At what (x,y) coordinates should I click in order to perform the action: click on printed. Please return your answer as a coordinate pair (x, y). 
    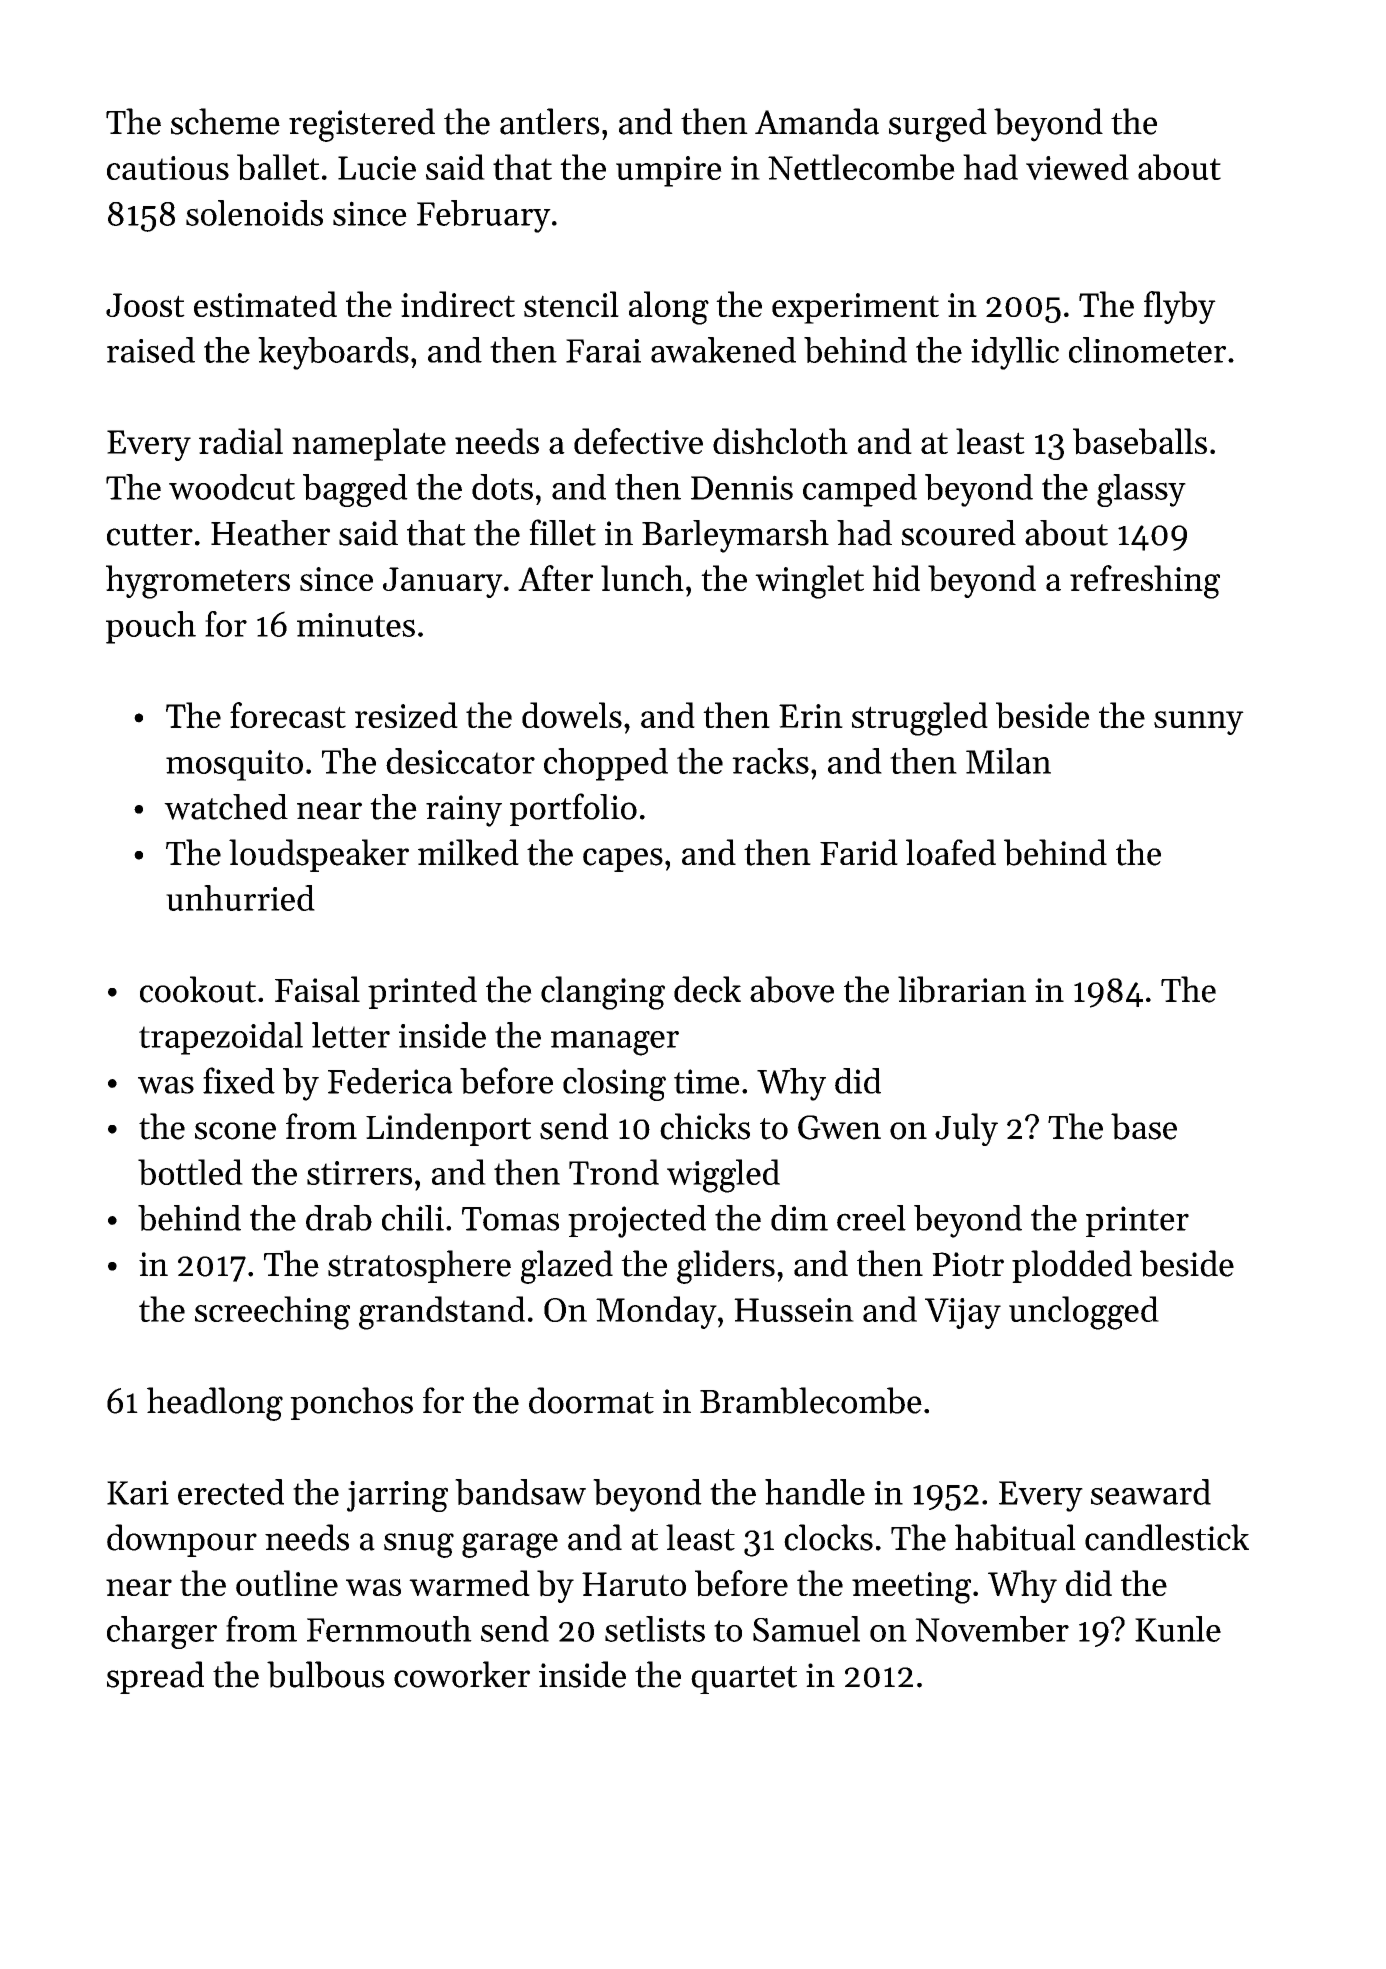
    Looking at the image, I should click on (422, 992).
